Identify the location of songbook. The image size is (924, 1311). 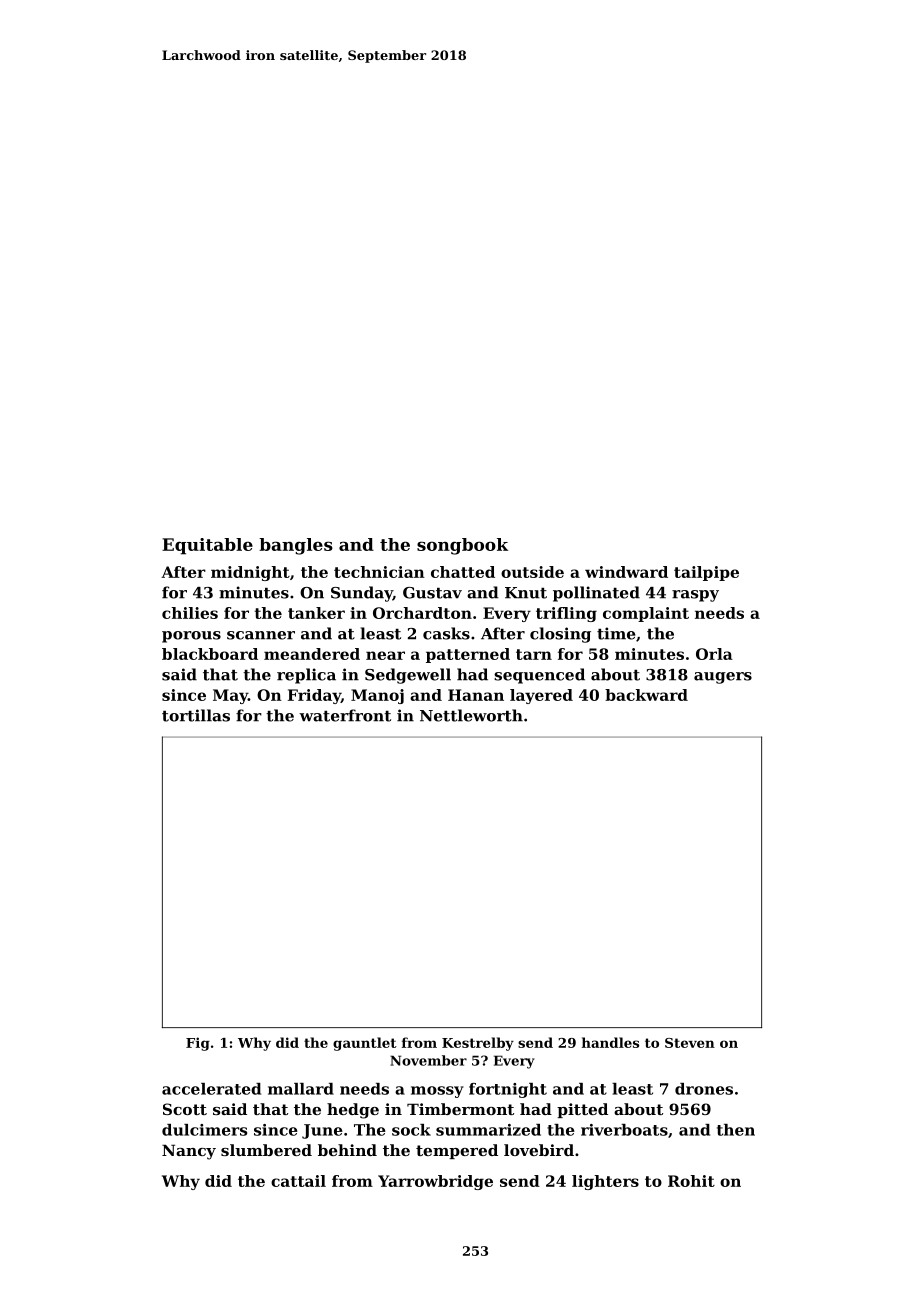
(462, 546).
